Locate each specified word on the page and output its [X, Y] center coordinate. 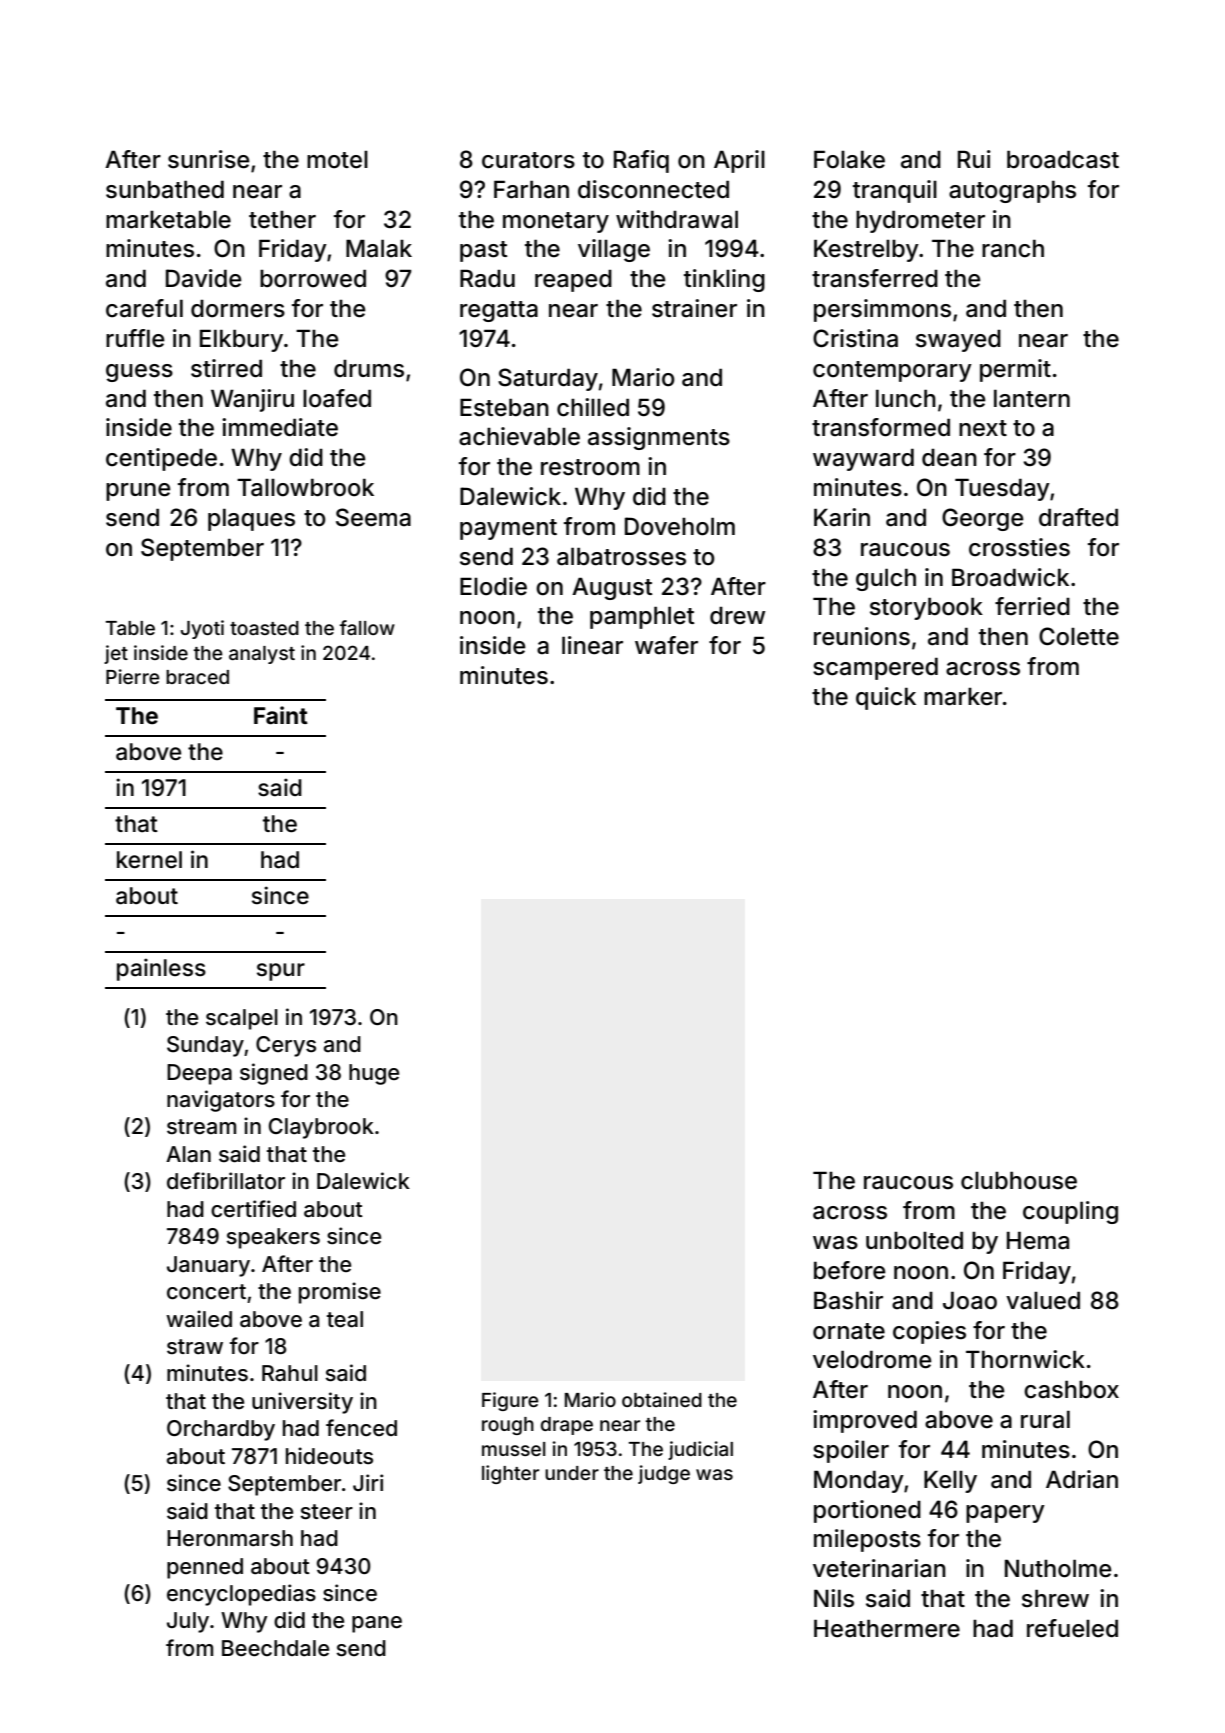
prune [138, 492]
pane [377, 1624]
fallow [367, 627]
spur [281, 972]
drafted [1078, 517]
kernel [149, 860]
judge [664, 1474]
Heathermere [887, 1628]
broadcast [1063, 160]
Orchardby [221, 1430]
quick [886, 698]
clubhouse [1019, 1181]
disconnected [653, 189]
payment [508, 529]
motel [337, 160]
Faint [281, 715]
